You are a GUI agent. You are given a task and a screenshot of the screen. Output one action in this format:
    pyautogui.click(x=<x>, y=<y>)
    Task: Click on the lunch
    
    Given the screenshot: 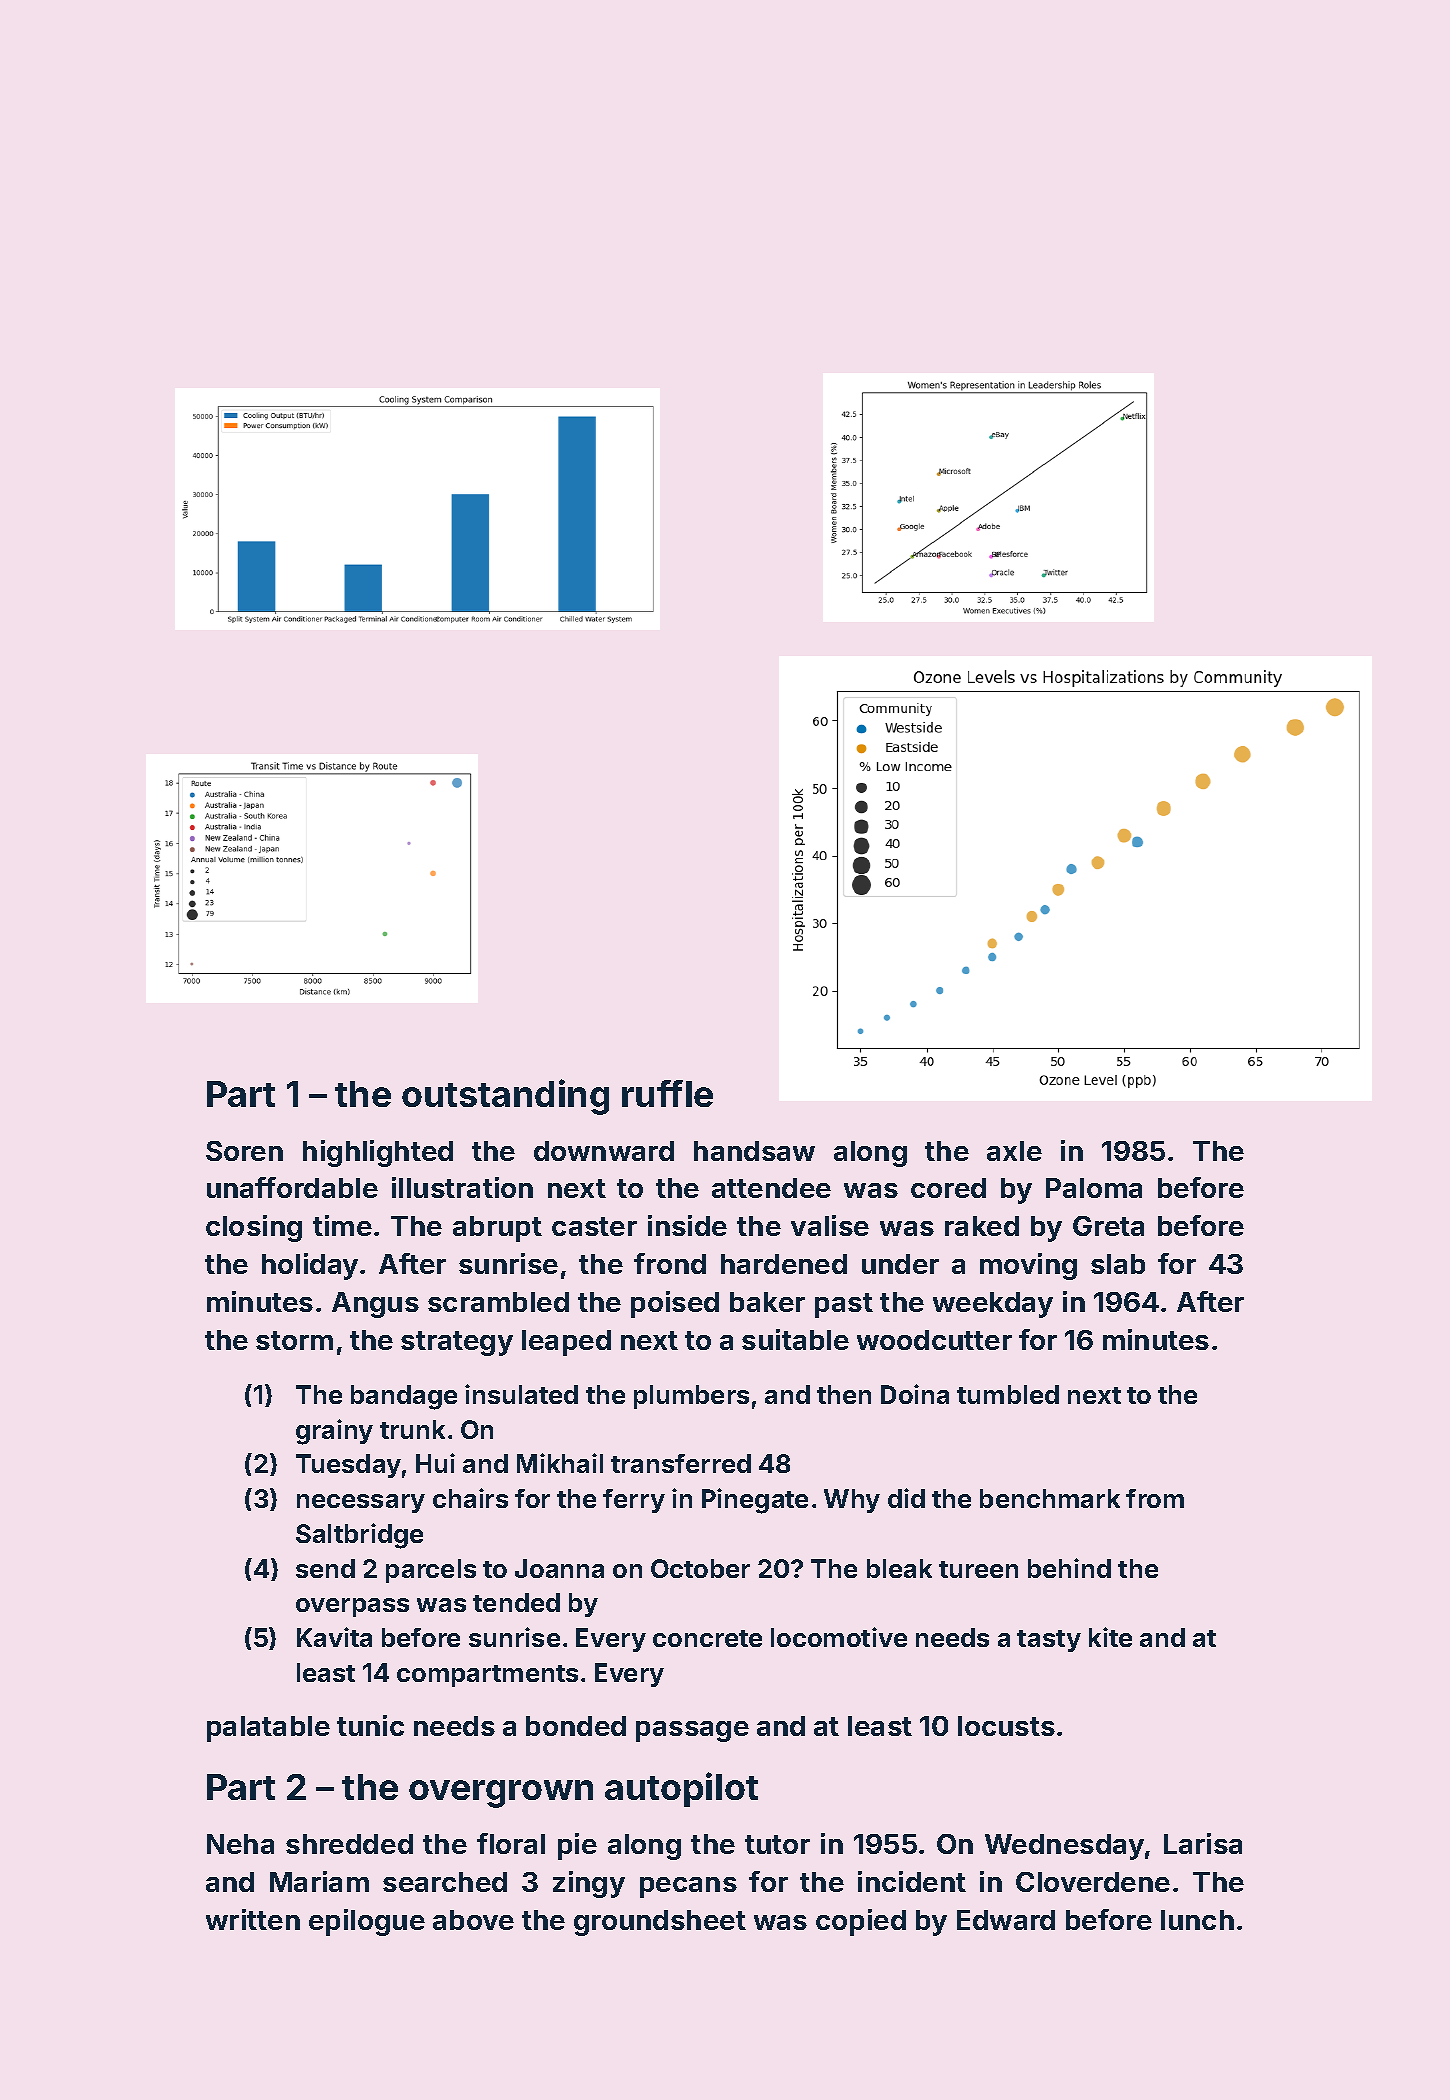 What is the action you would take?
    pyautogui.click(x=1197, y=1920)
